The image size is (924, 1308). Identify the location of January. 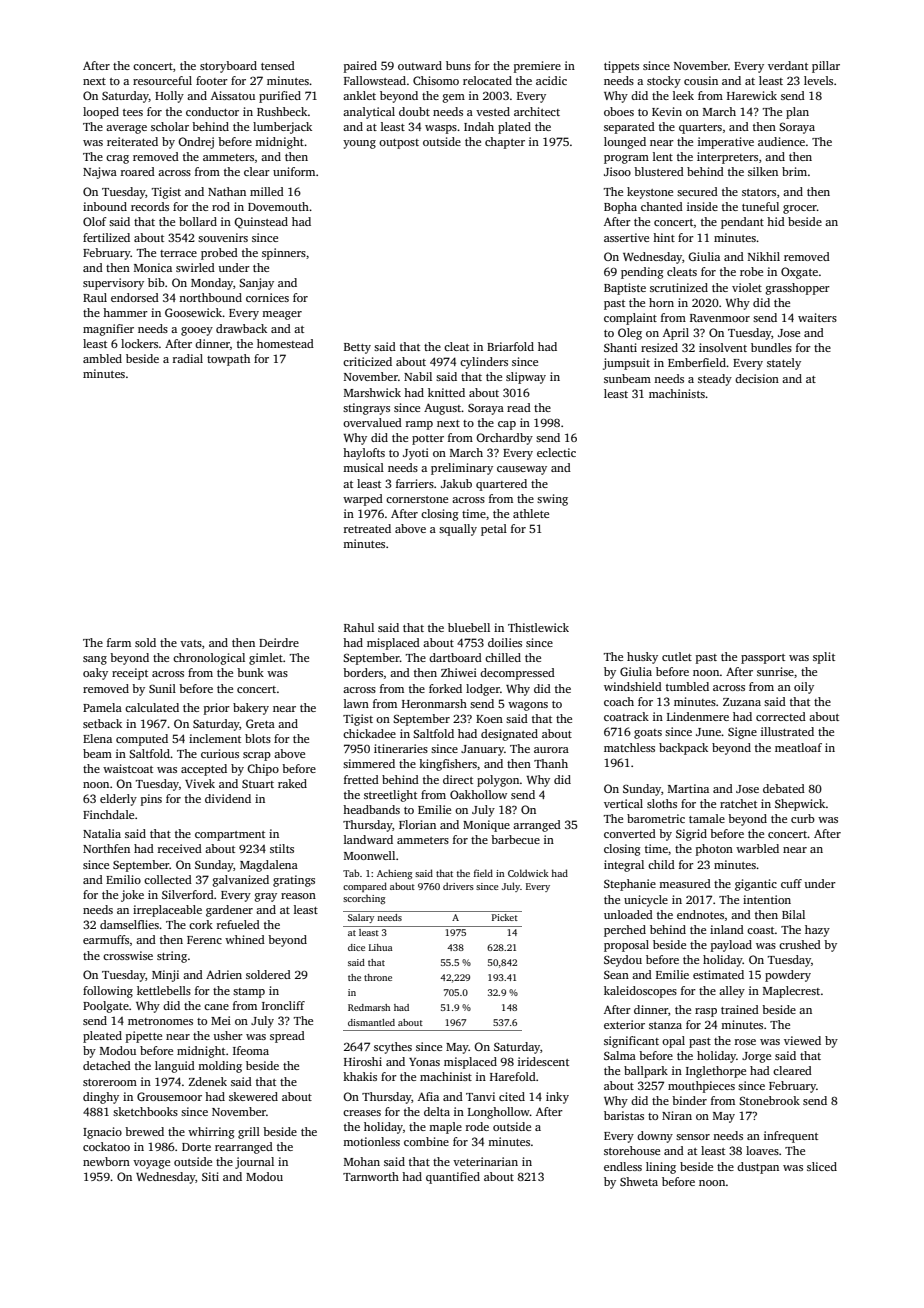
(482, 750).
